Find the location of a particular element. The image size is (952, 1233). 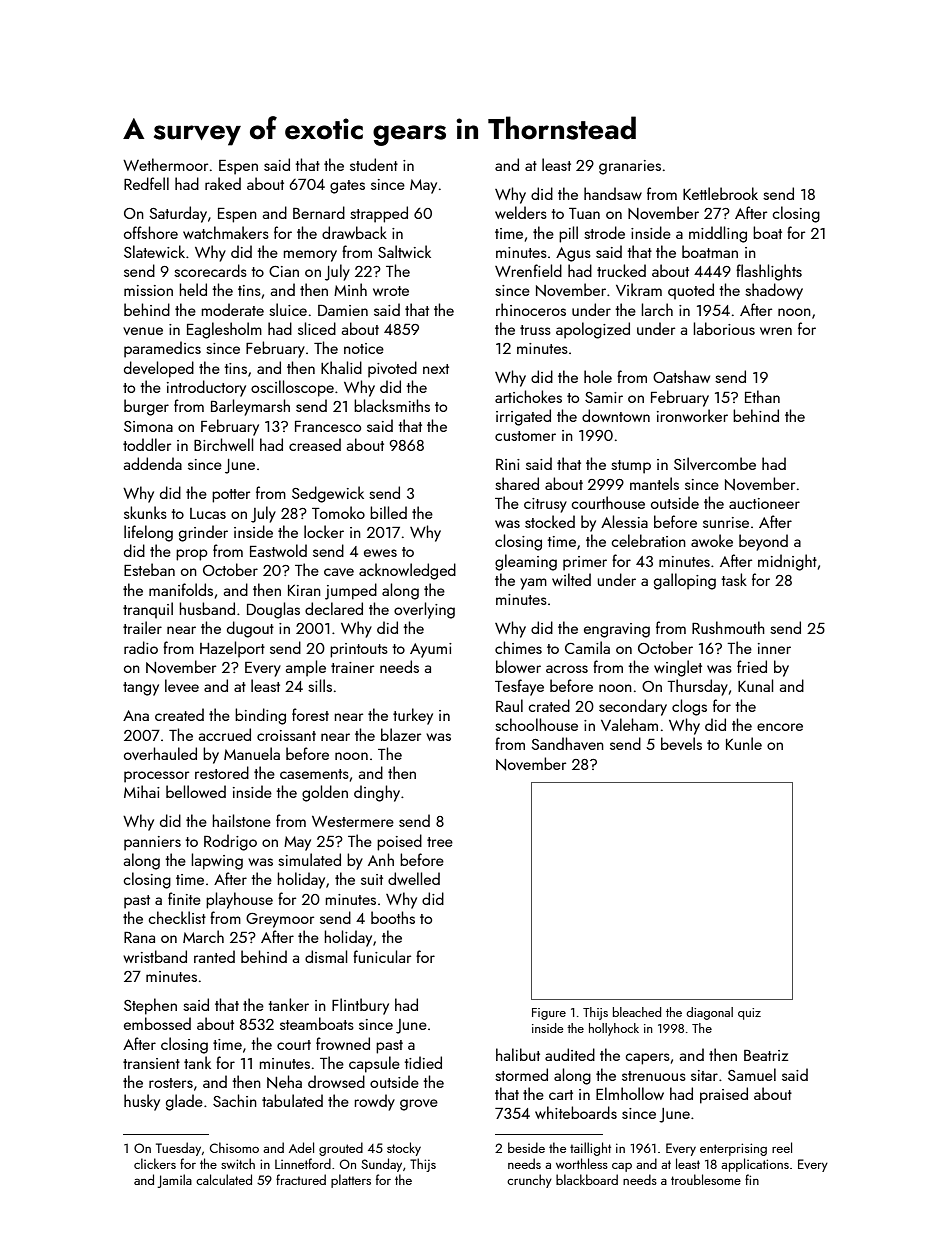

Silvercombe is located at coordinates (715, 463).
